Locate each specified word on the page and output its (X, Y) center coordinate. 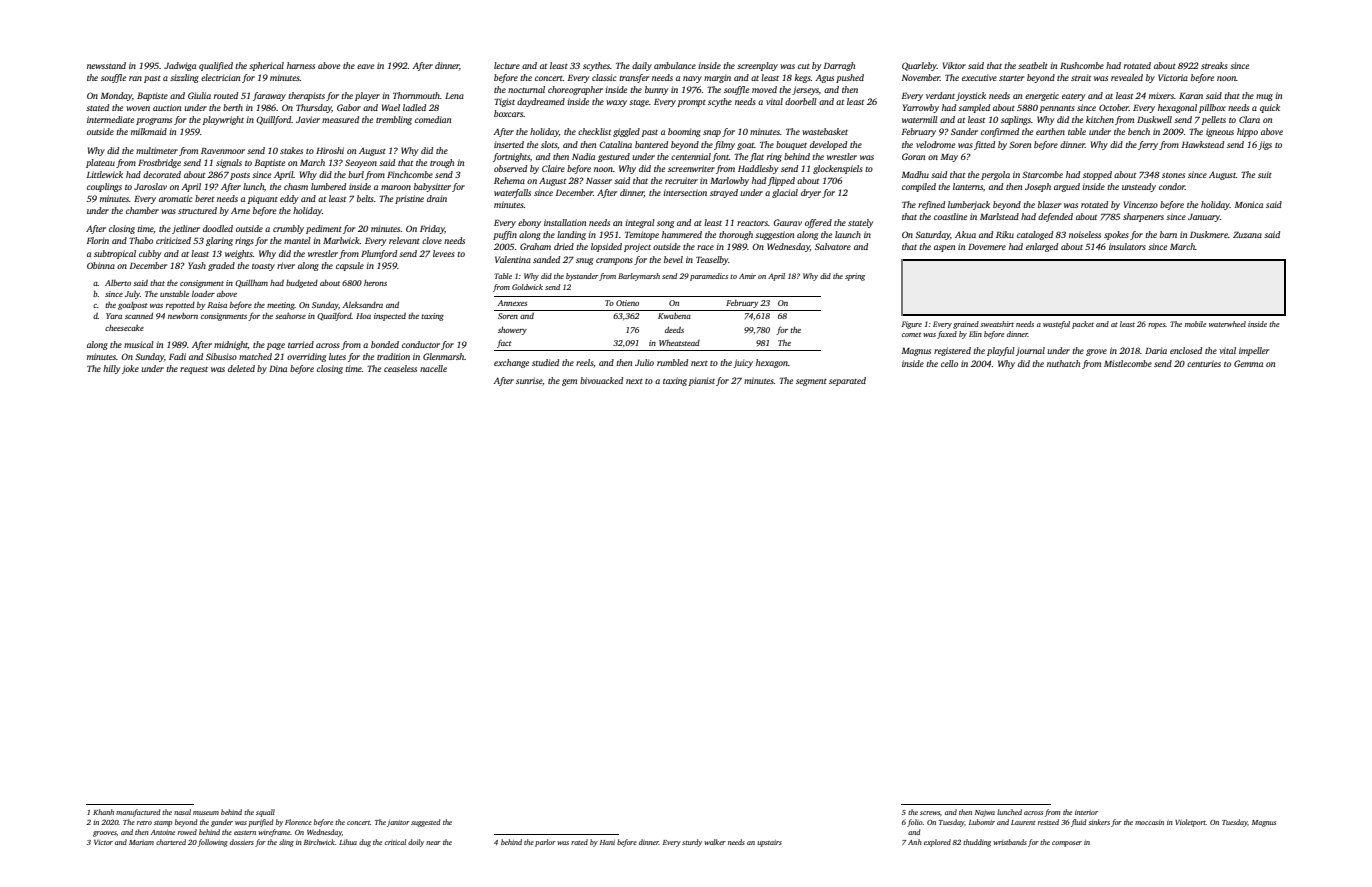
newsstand (106, 65)
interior (1086, 812)
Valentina (513, 259)
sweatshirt (997, 324)
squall (265, 813)
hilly (112, 369)
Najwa (985, 813)
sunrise (529, 381)
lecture (507, 65)
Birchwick (319, 842)
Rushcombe (1082, 65)
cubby (150, 254)
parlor (545, 843)
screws (930, 813)
